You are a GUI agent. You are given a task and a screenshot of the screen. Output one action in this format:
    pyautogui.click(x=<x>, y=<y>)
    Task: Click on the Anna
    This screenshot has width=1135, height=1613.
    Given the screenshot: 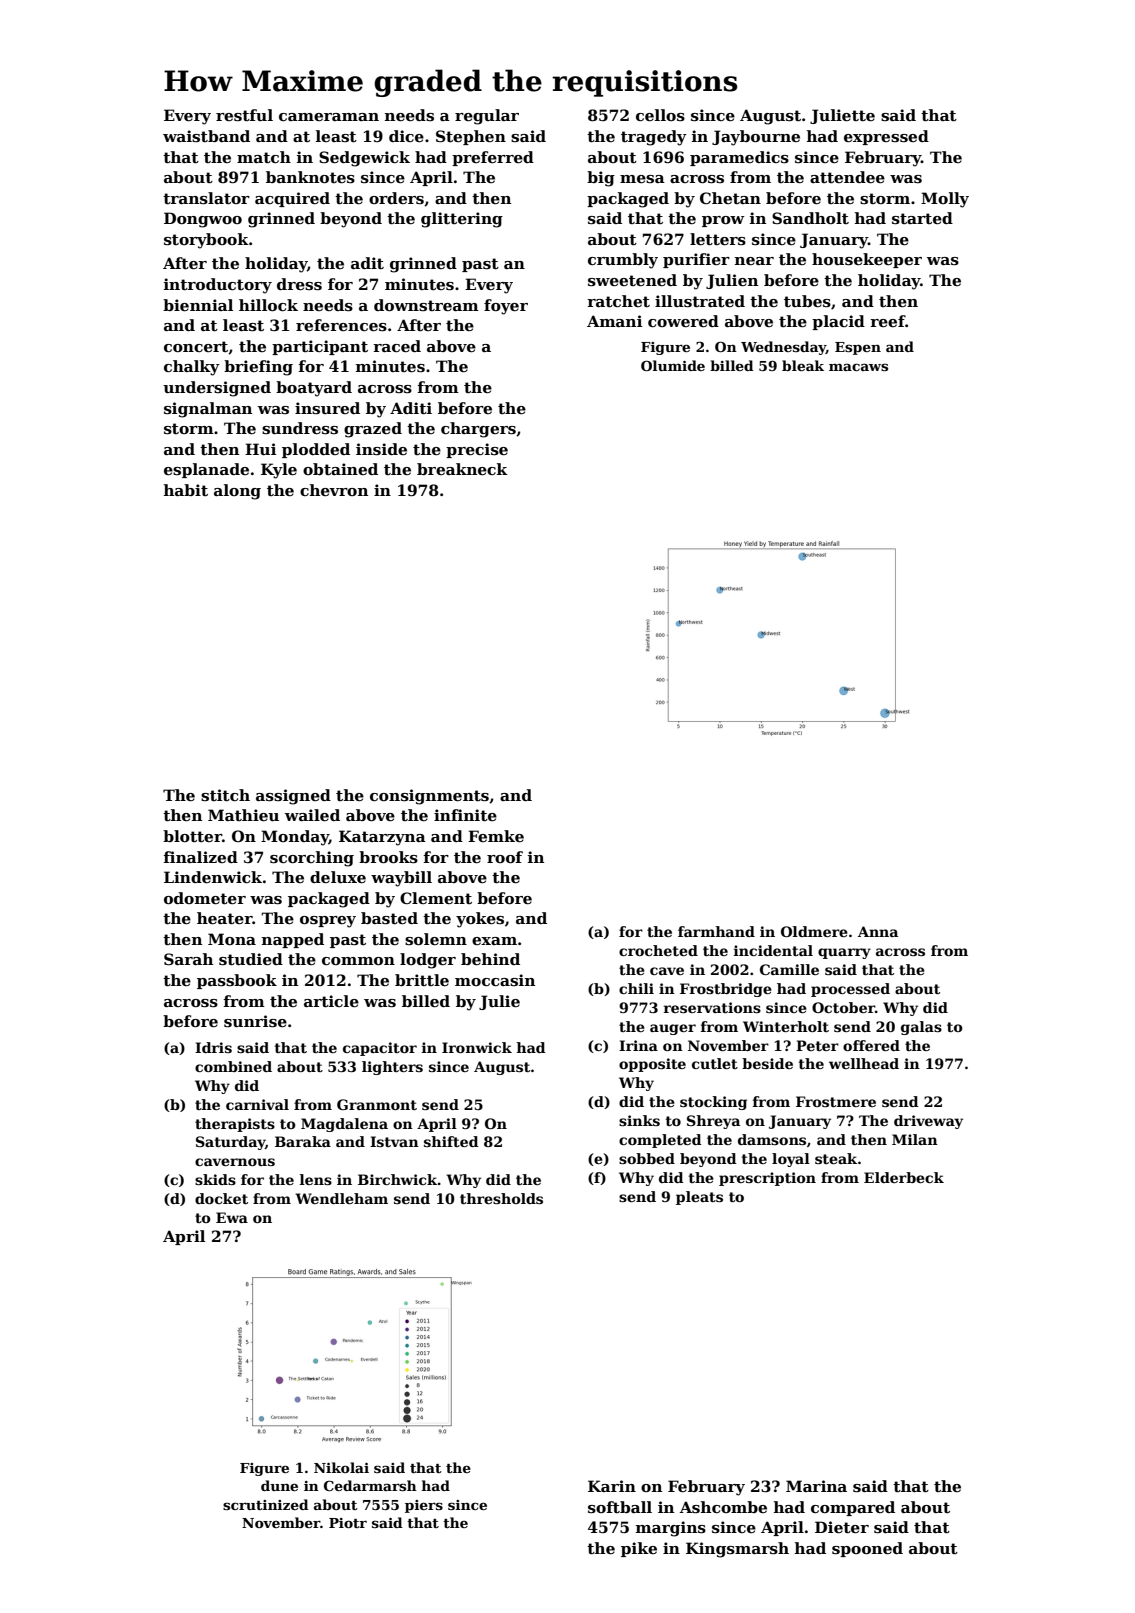 What is the action you would take?
    pyautogui.click(x=878, y=931)
